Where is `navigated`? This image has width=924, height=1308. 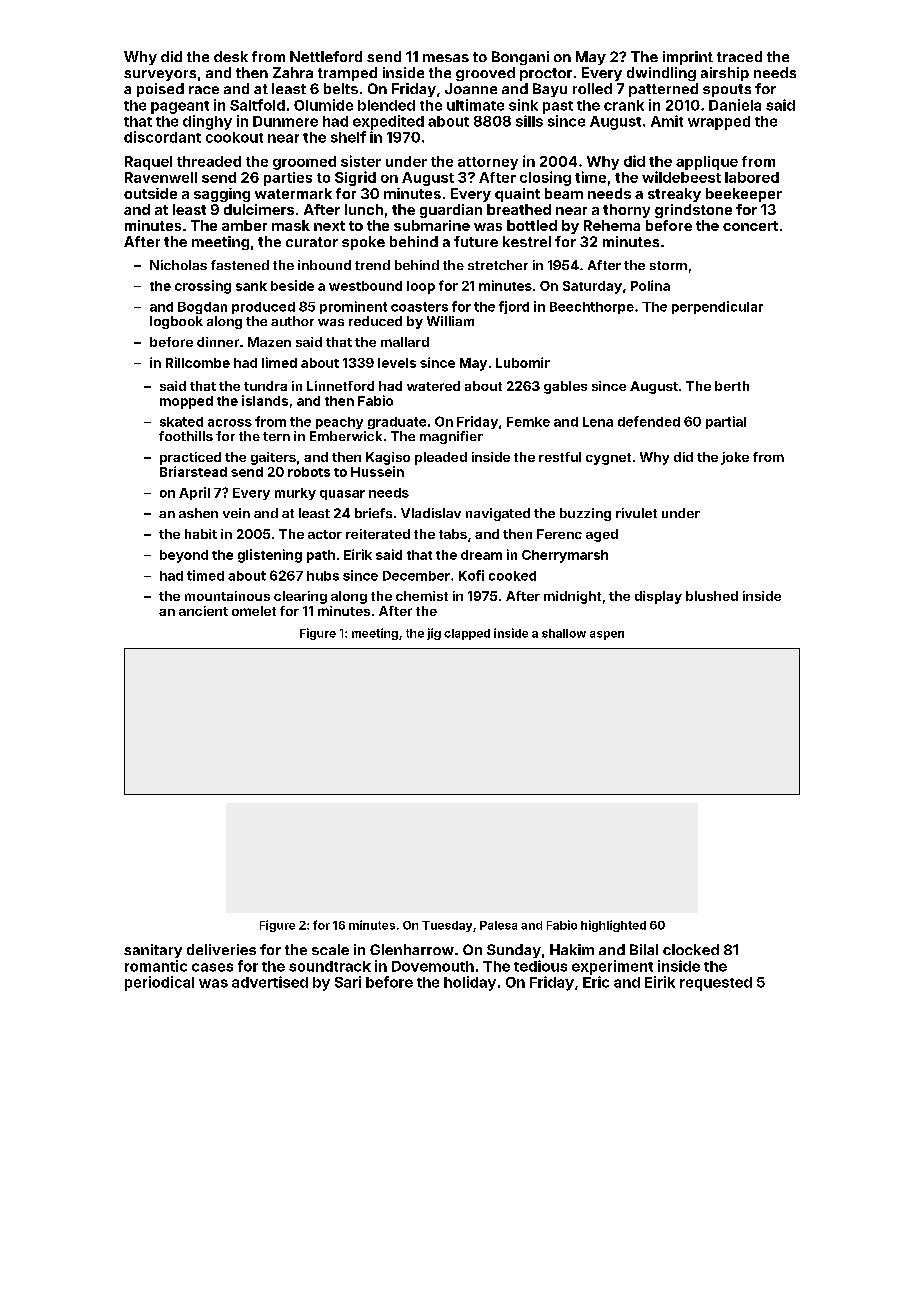 navigated is located at coordinates (498, 514).
